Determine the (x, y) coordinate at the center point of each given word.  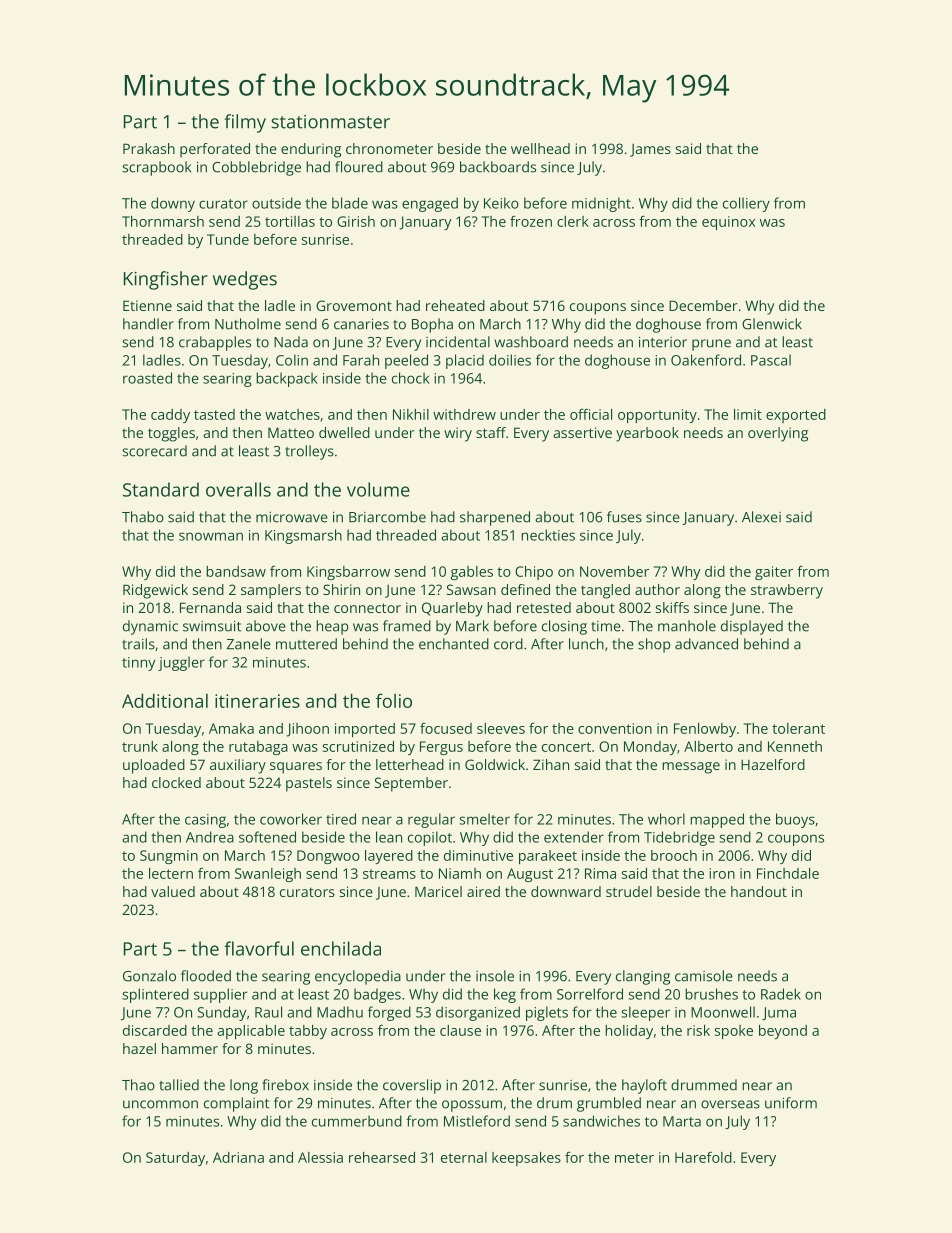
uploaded (154, 766)
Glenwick (772, 324)
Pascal (771, 360)
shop (654, 645)
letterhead (410, 764)
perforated (215, 150)
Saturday (175, 1159)
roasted (147, 378)
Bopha (432, 325)
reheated (455, 305)
